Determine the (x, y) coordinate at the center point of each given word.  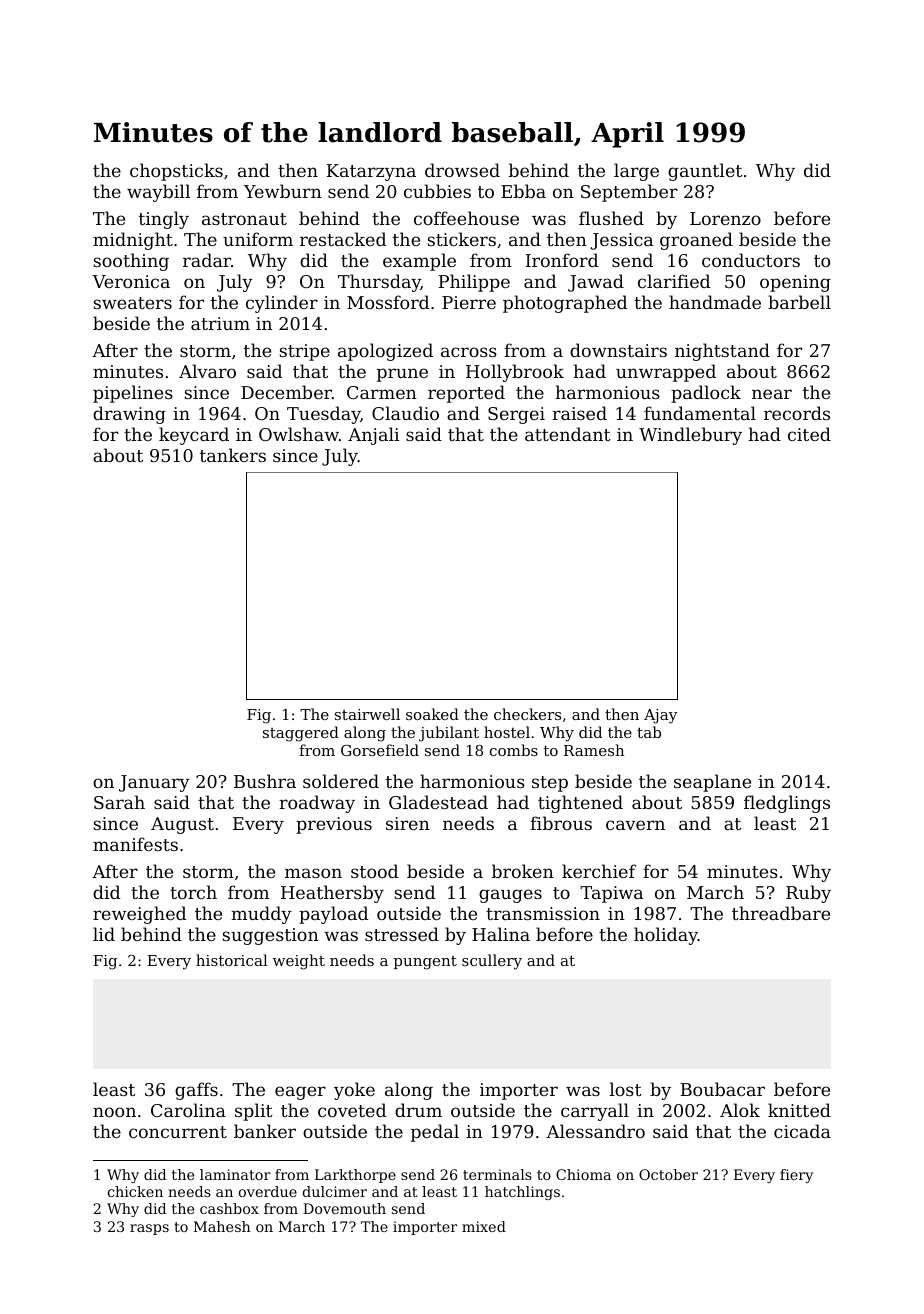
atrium (220, 323)
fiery (796, 1176)
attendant (568, 434)
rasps (149, 1229)
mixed (484, 1226)
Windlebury (690, 436)
